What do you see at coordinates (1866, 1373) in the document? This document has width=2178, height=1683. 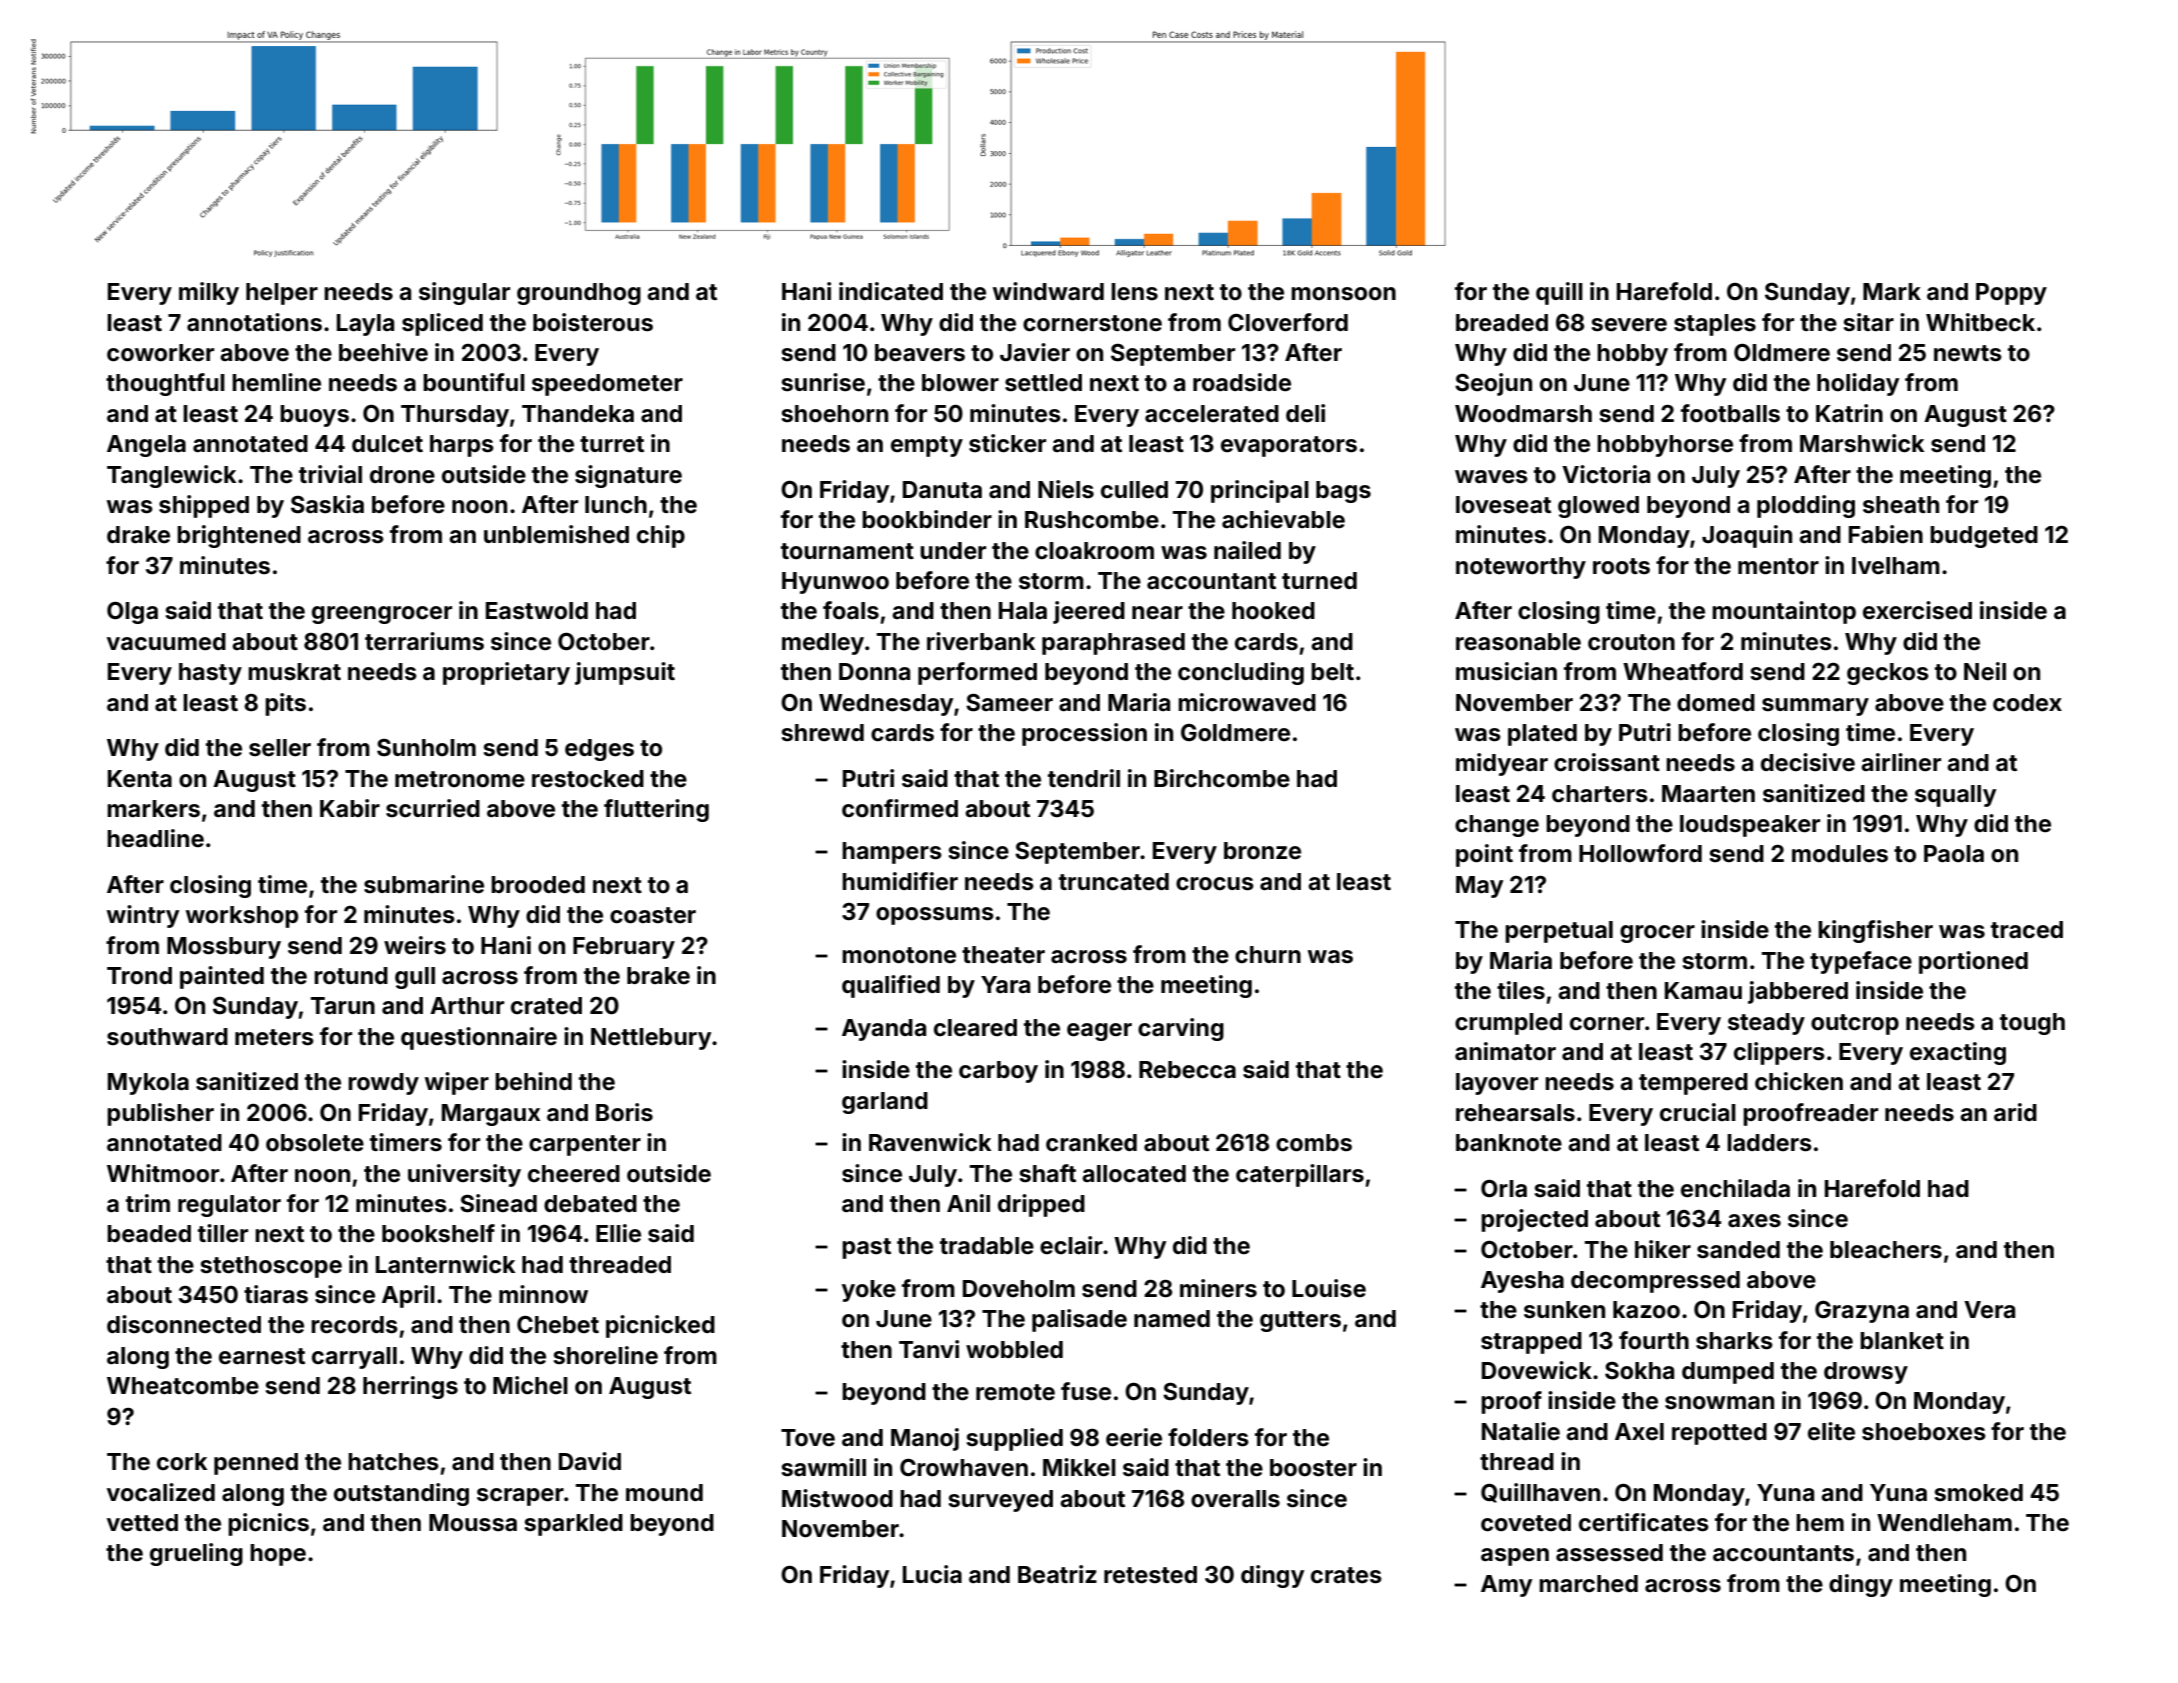 I see `drowsy` at bounding box center [1866, 1373].
